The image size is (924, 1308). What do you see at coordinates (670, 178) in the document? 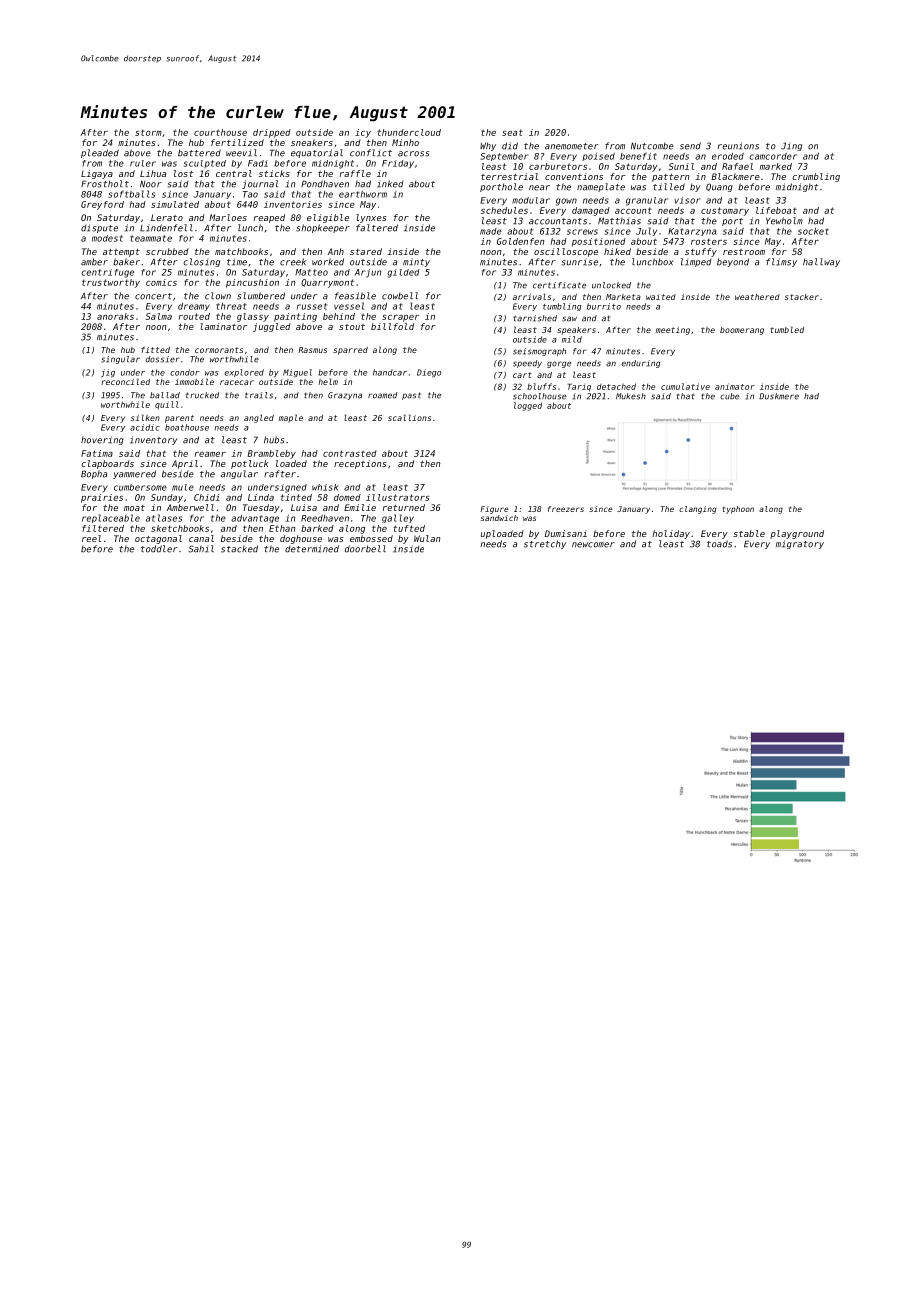
I see `pattern` at bounding box center [670, 178].
